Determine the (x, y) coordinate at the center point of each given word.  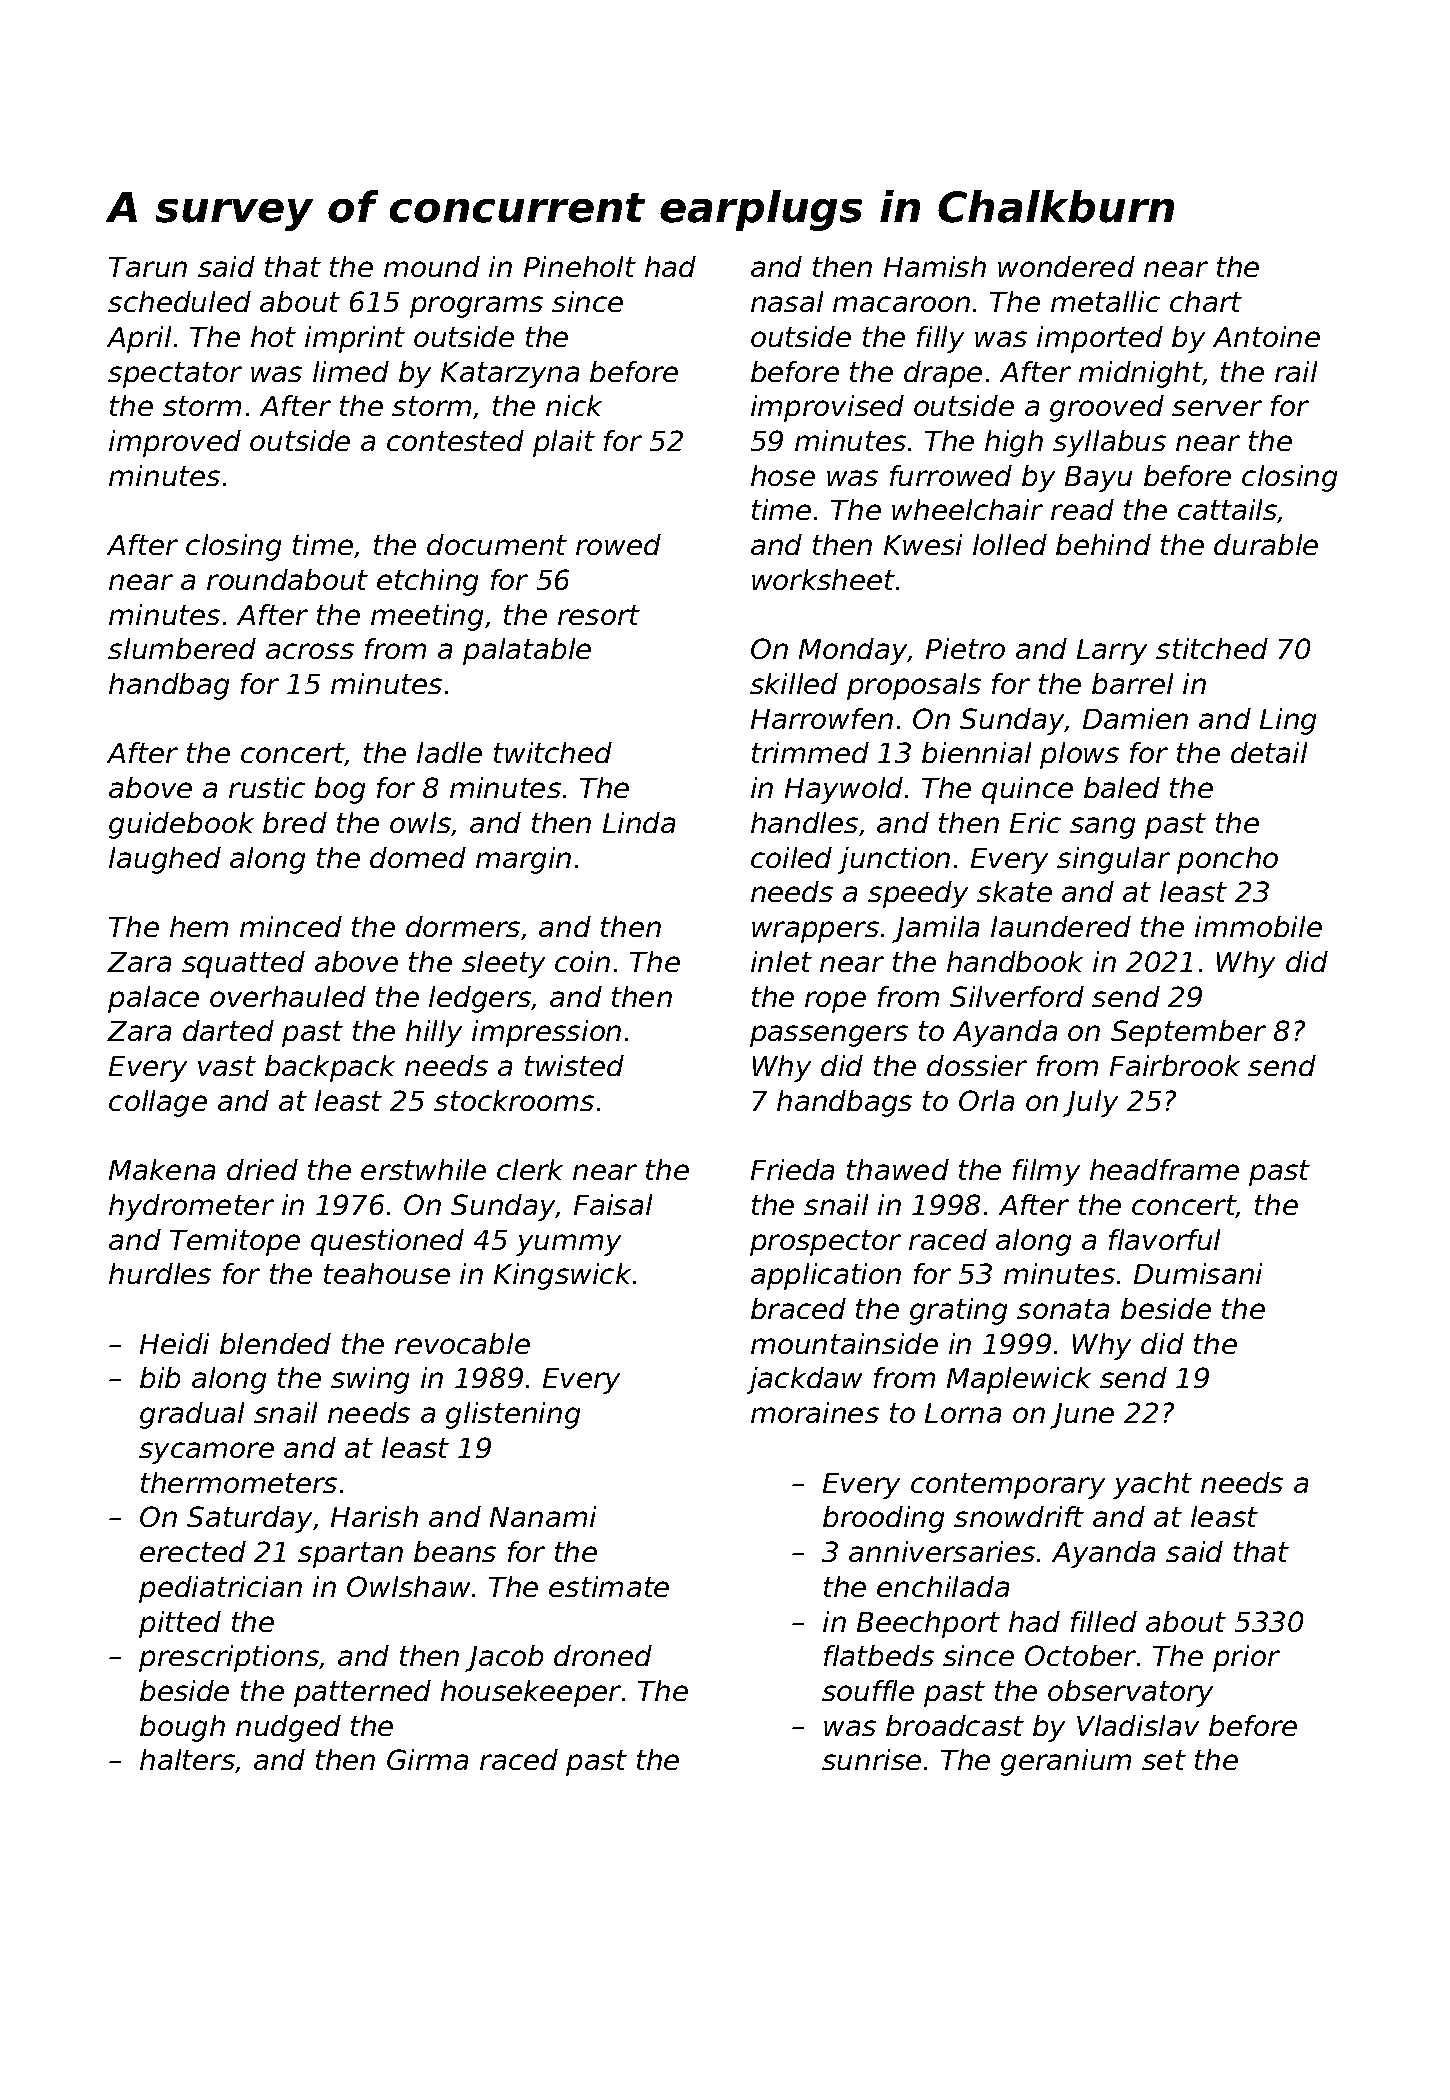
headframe (1164, 1169)
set (1164, 1760)
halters (187, 1759)
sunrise (871, 1759)
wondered (1066, 266)
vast (227, 1066)
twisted (574, 1065)
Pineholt (580, 266)
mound (432, 266)
